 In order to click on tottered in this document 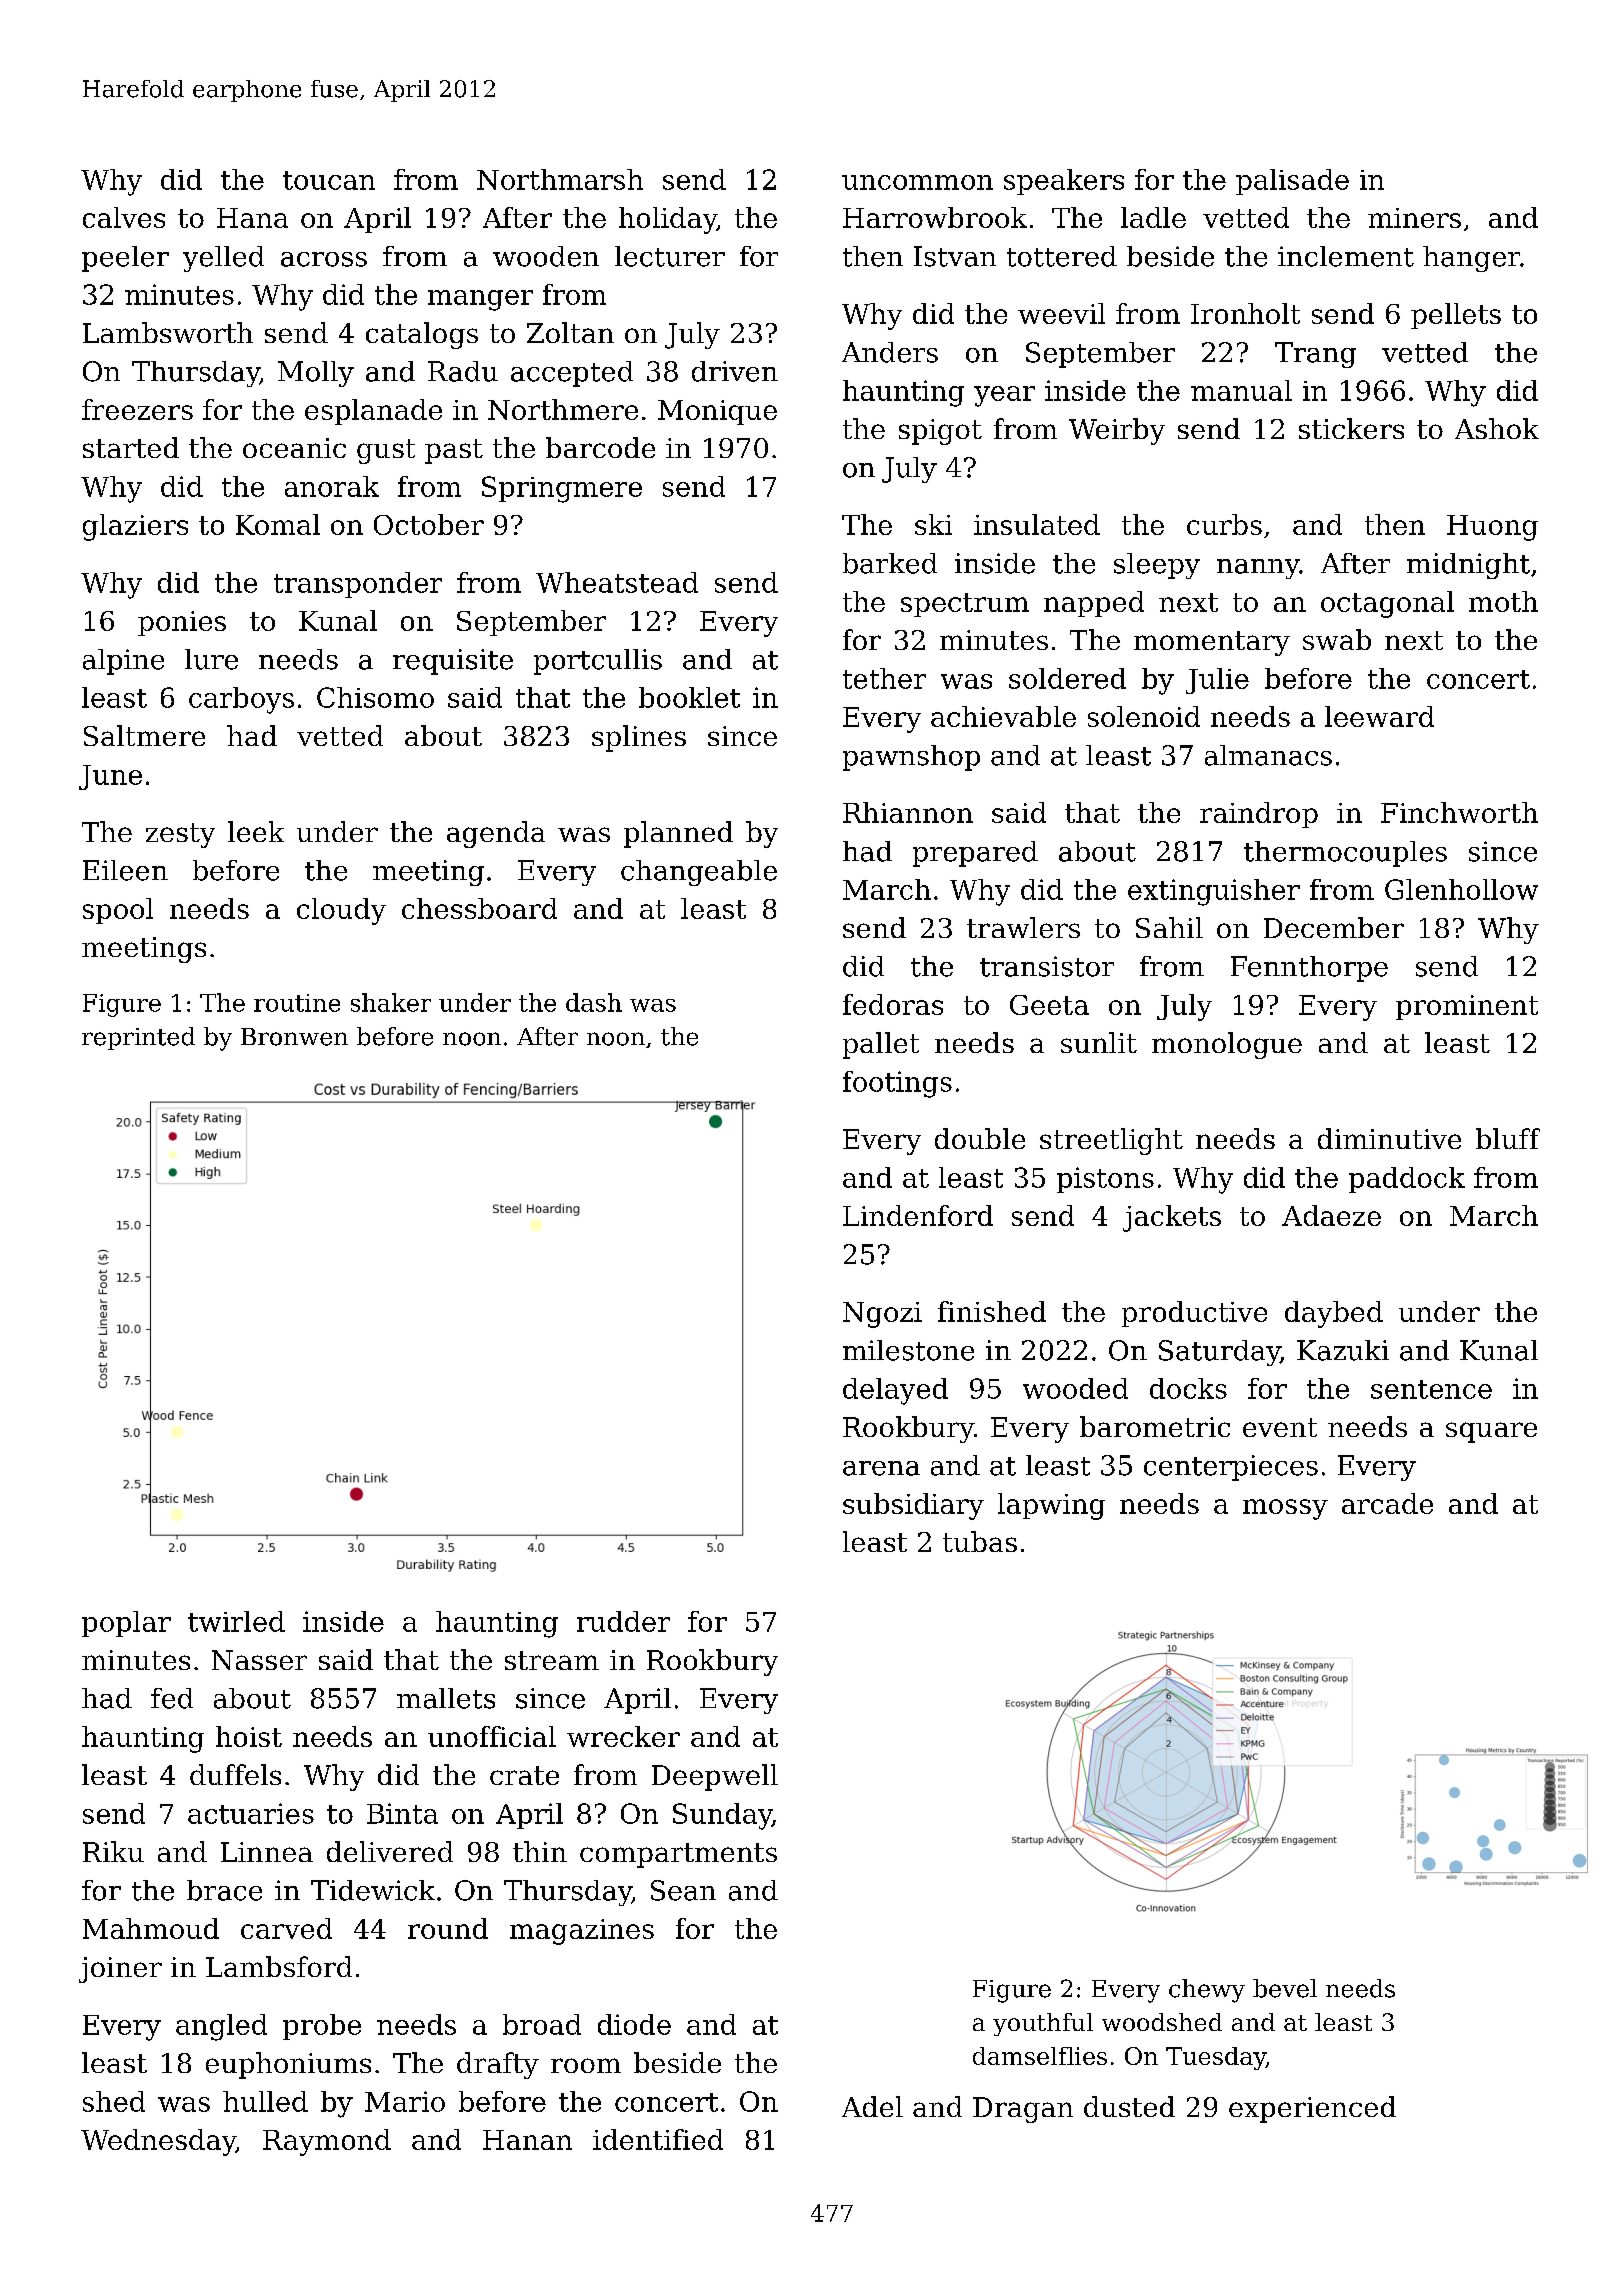, I will do `click(1062, 256)`.
